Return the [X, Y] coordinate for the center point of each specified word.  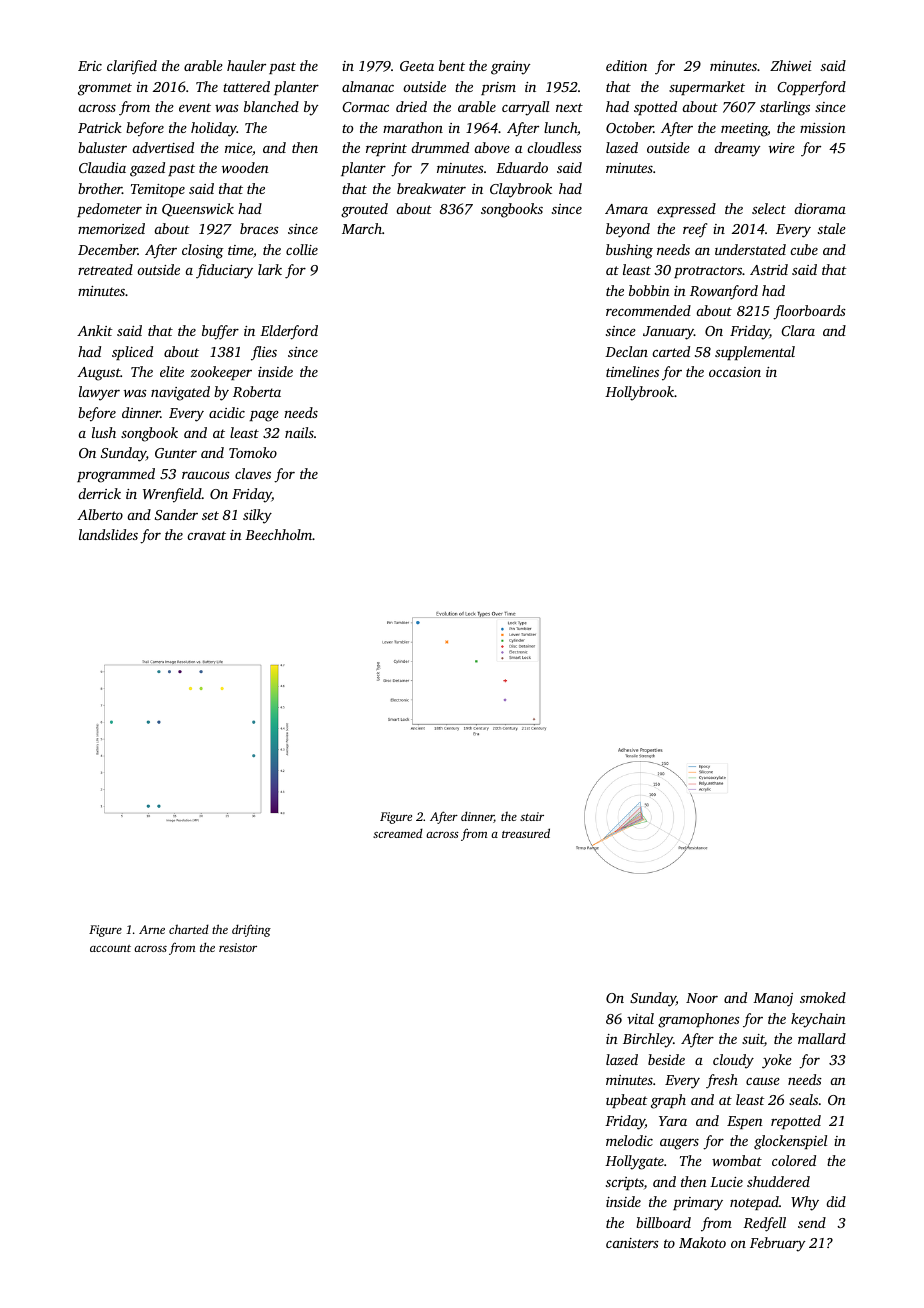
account [110, 948]
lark [270, 269]
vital [640, 1018]
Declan [626, 351]
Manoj [773, 1000]
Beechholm [278, 534]
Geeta [417, 66]
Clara [798, 330]
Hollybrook [639, 393]
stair [532, 816]
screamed [398, 833]
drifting [251, 930]
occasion [735, 372]
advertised [163, 147]
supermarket [707, 88]
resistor [238, 947]
